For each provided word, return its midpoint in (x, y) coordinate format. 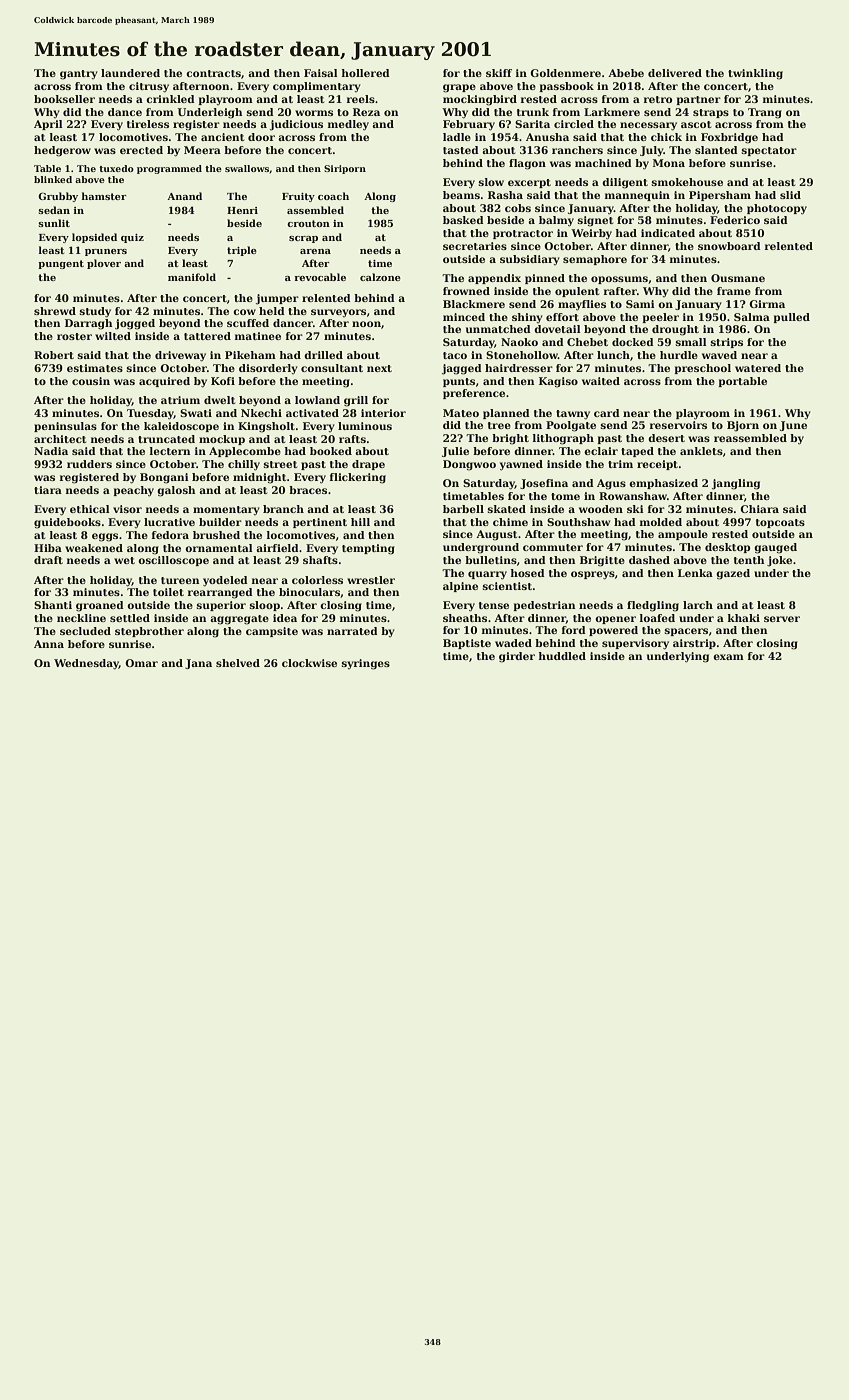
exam (728, 657)
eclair (601, 451)
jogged (135, 324)
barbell (463, 509)
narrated (352, 631)
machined (603, 163)
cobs (518, 208)
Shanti (53, 605)
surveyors (338, 313)
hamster (104, 196)
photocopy (777, 209)
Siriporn (345, 169)
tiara (48, 490)
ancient (223, 137)
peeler (660, 318)
